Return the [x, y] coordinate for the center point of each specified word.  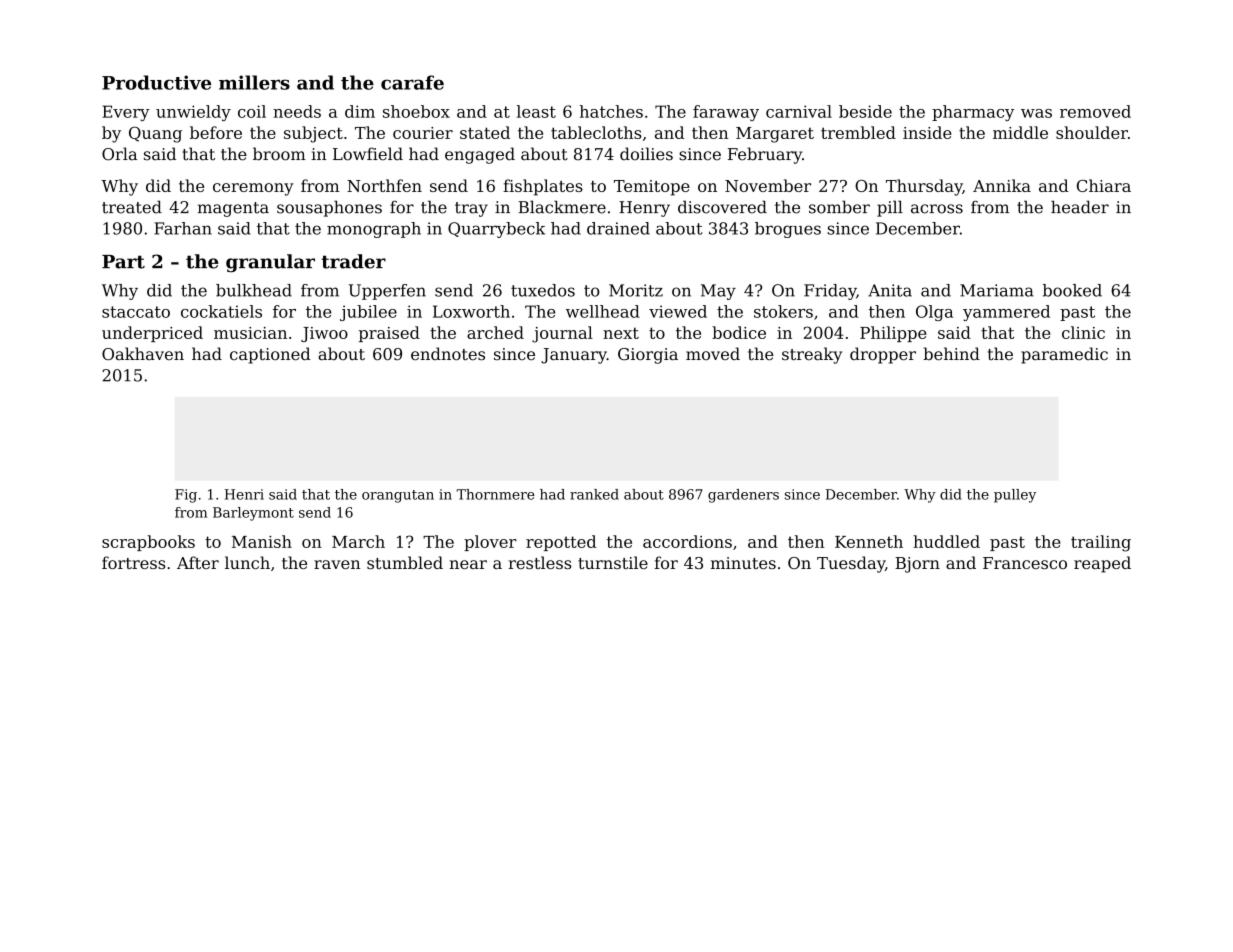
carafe [412, 82]
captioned [270, 355]
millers [254, 82]
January [574, 356]
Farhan [183, 228]
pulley [1015, 496]
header [1080, 207]
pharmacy [973, 113]
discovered [722, 207]
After [198, 562]
